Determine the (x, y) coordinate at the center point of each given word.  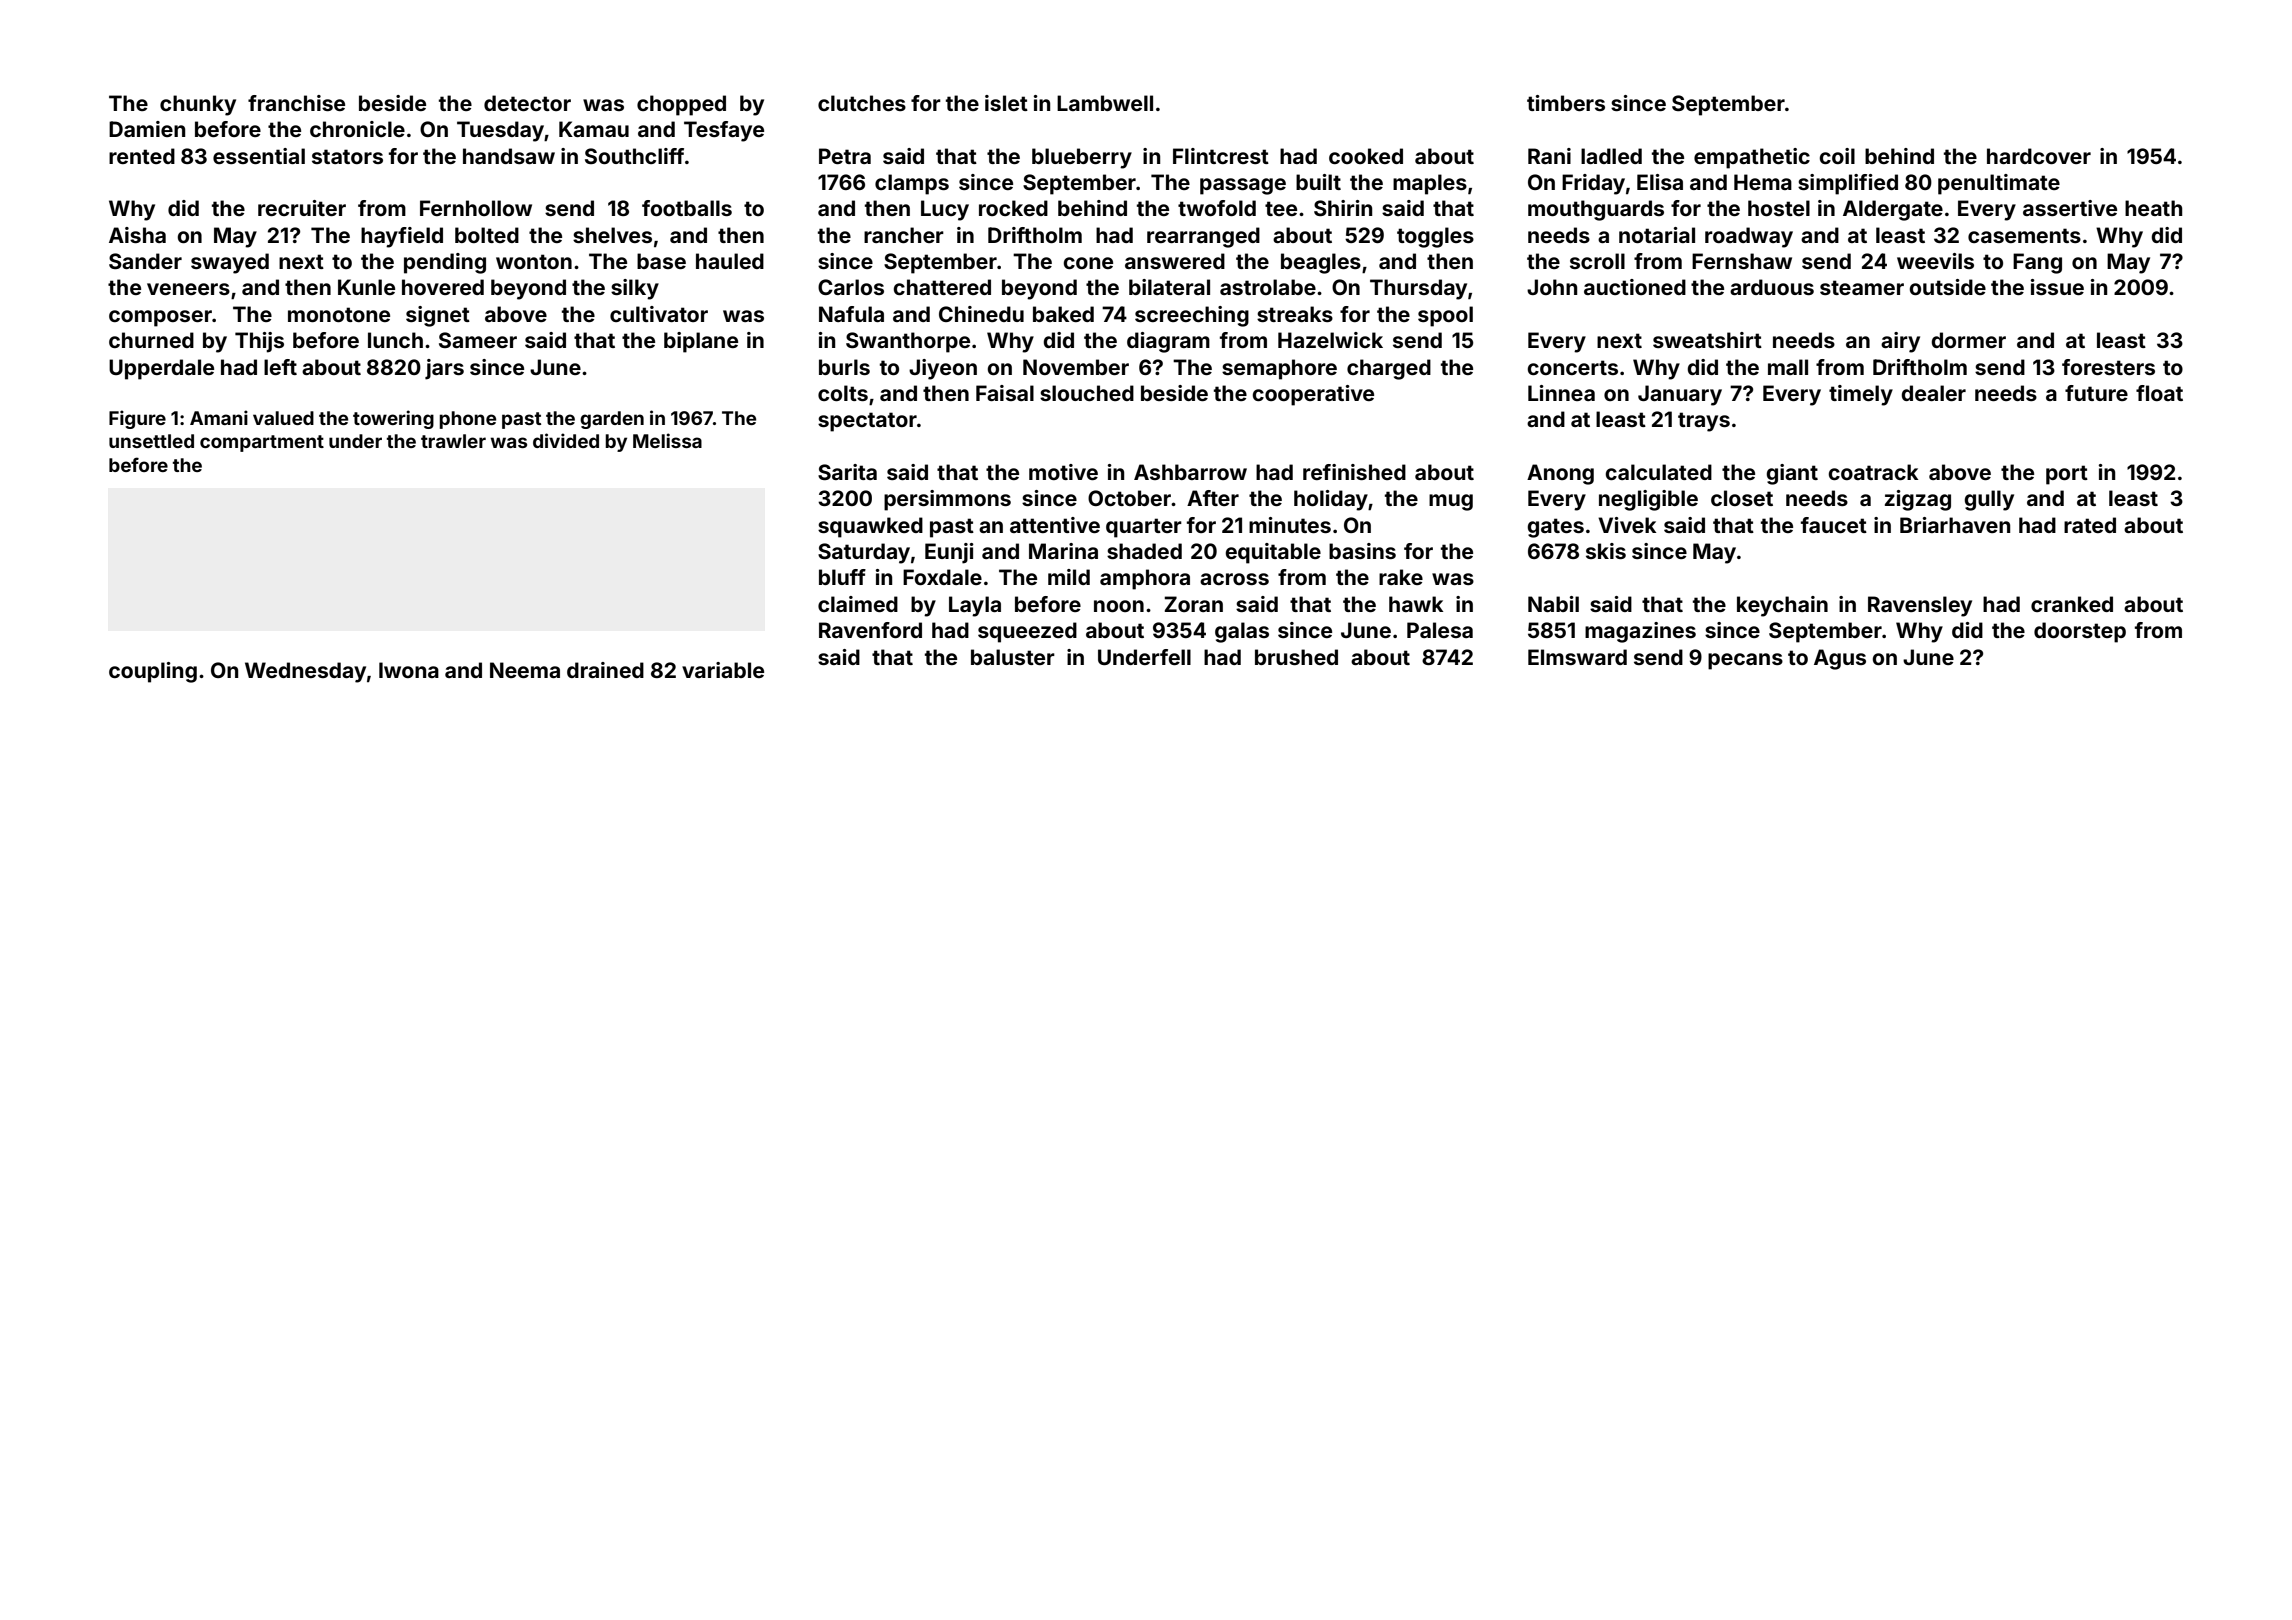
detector (527, 103)
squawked (870, 527)
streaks (1295, 314)
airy (1900, 342)
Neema (525, 670)
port (2067, 475)
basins (1362, 551)
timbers (1566, 103)
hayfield (402, 237)
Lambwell (1105, 103)
